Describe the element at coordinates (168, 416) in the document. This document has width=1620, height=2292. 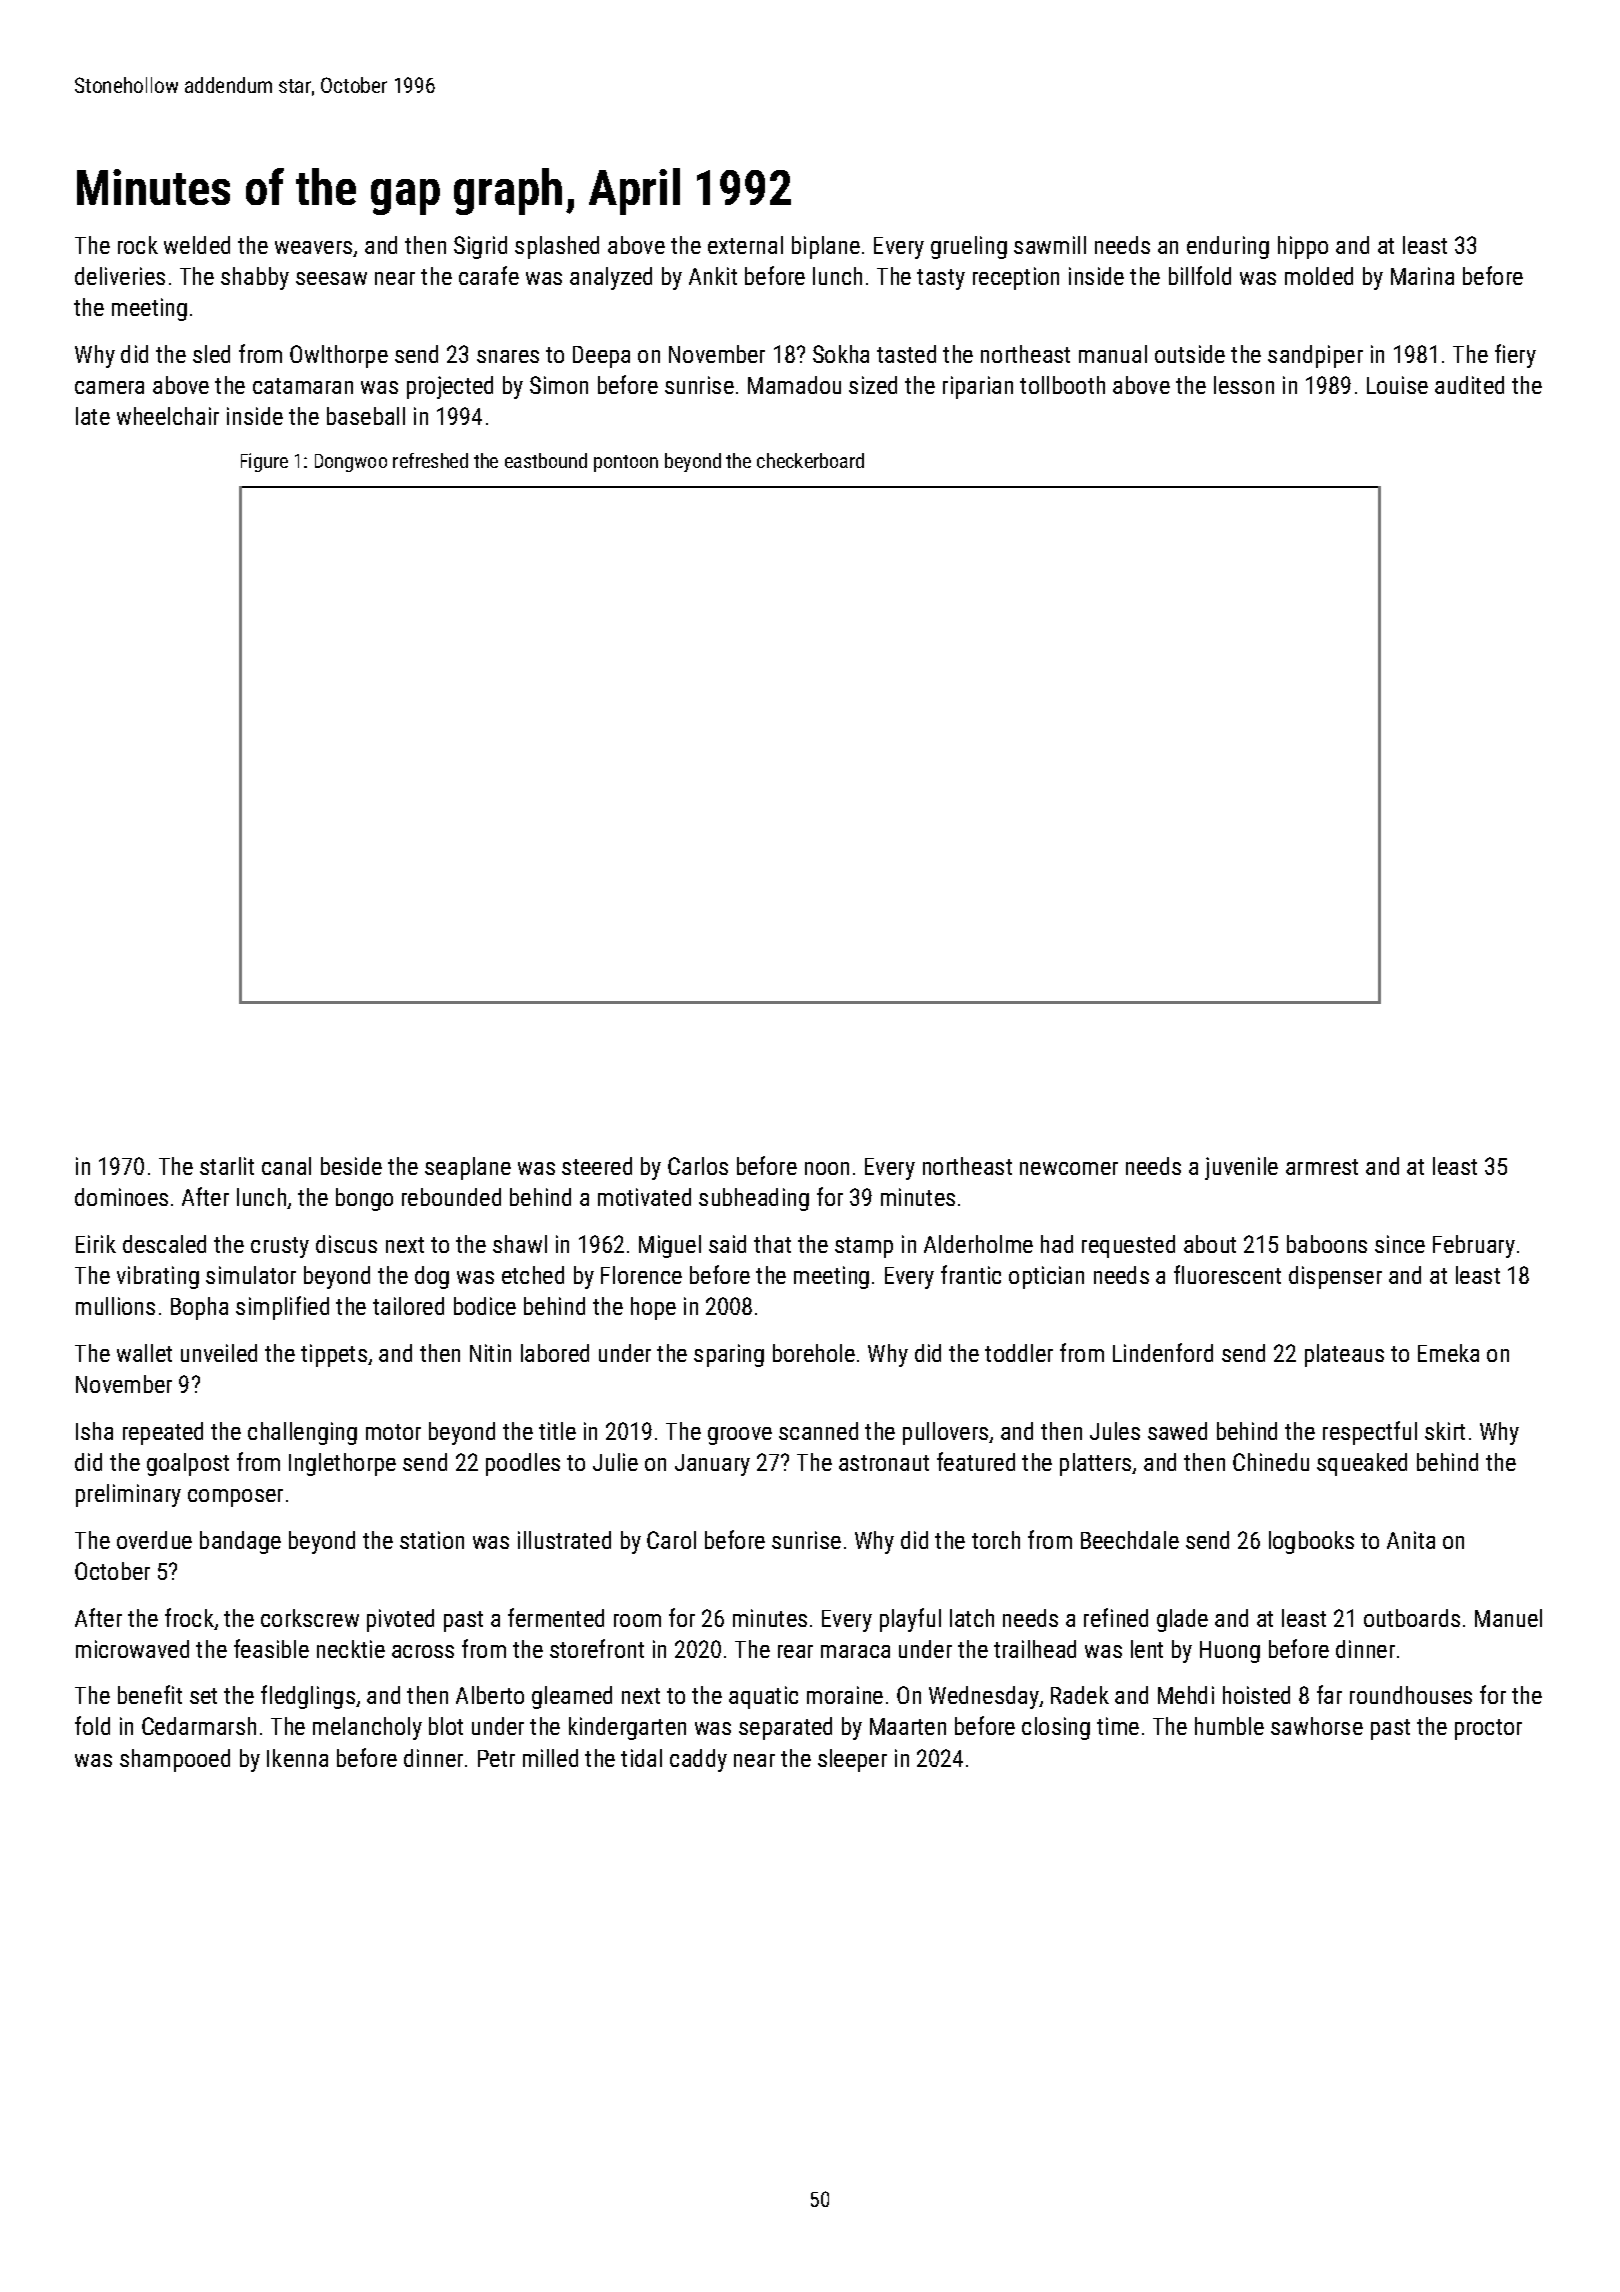
I see `wheelchair` at that location.
